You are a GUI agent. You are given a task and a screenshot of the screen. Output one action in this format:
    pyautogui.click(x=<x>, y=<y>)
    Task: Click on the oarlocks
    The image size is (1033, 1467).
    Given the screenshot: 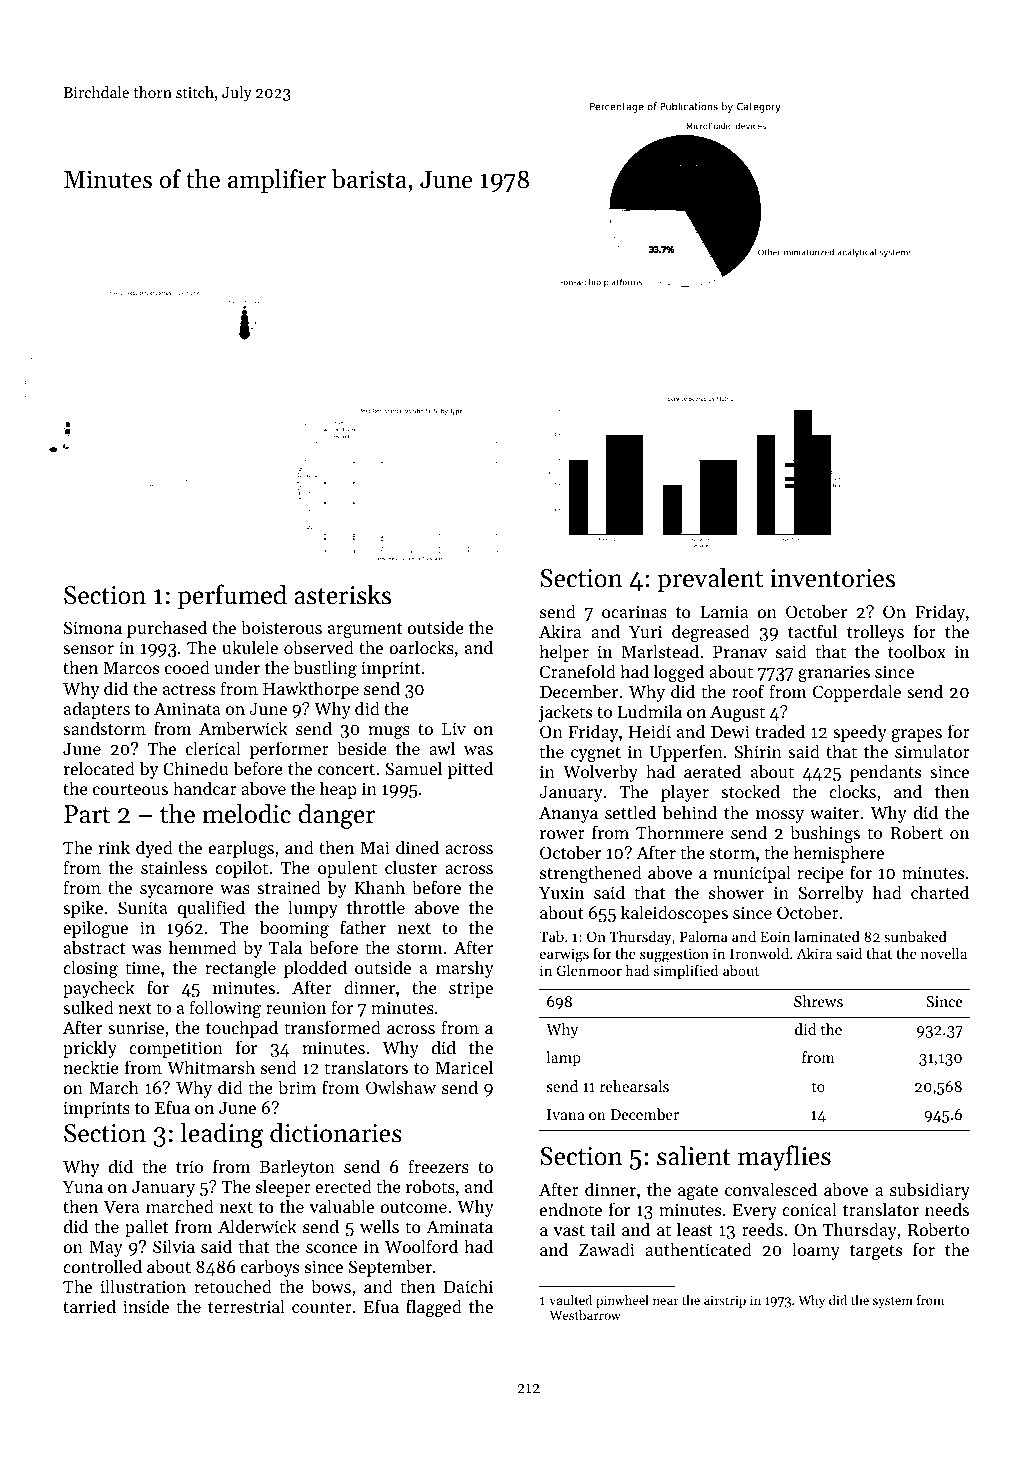 What is the action you would take?
    pyautogui.click(x=421, y=647)
